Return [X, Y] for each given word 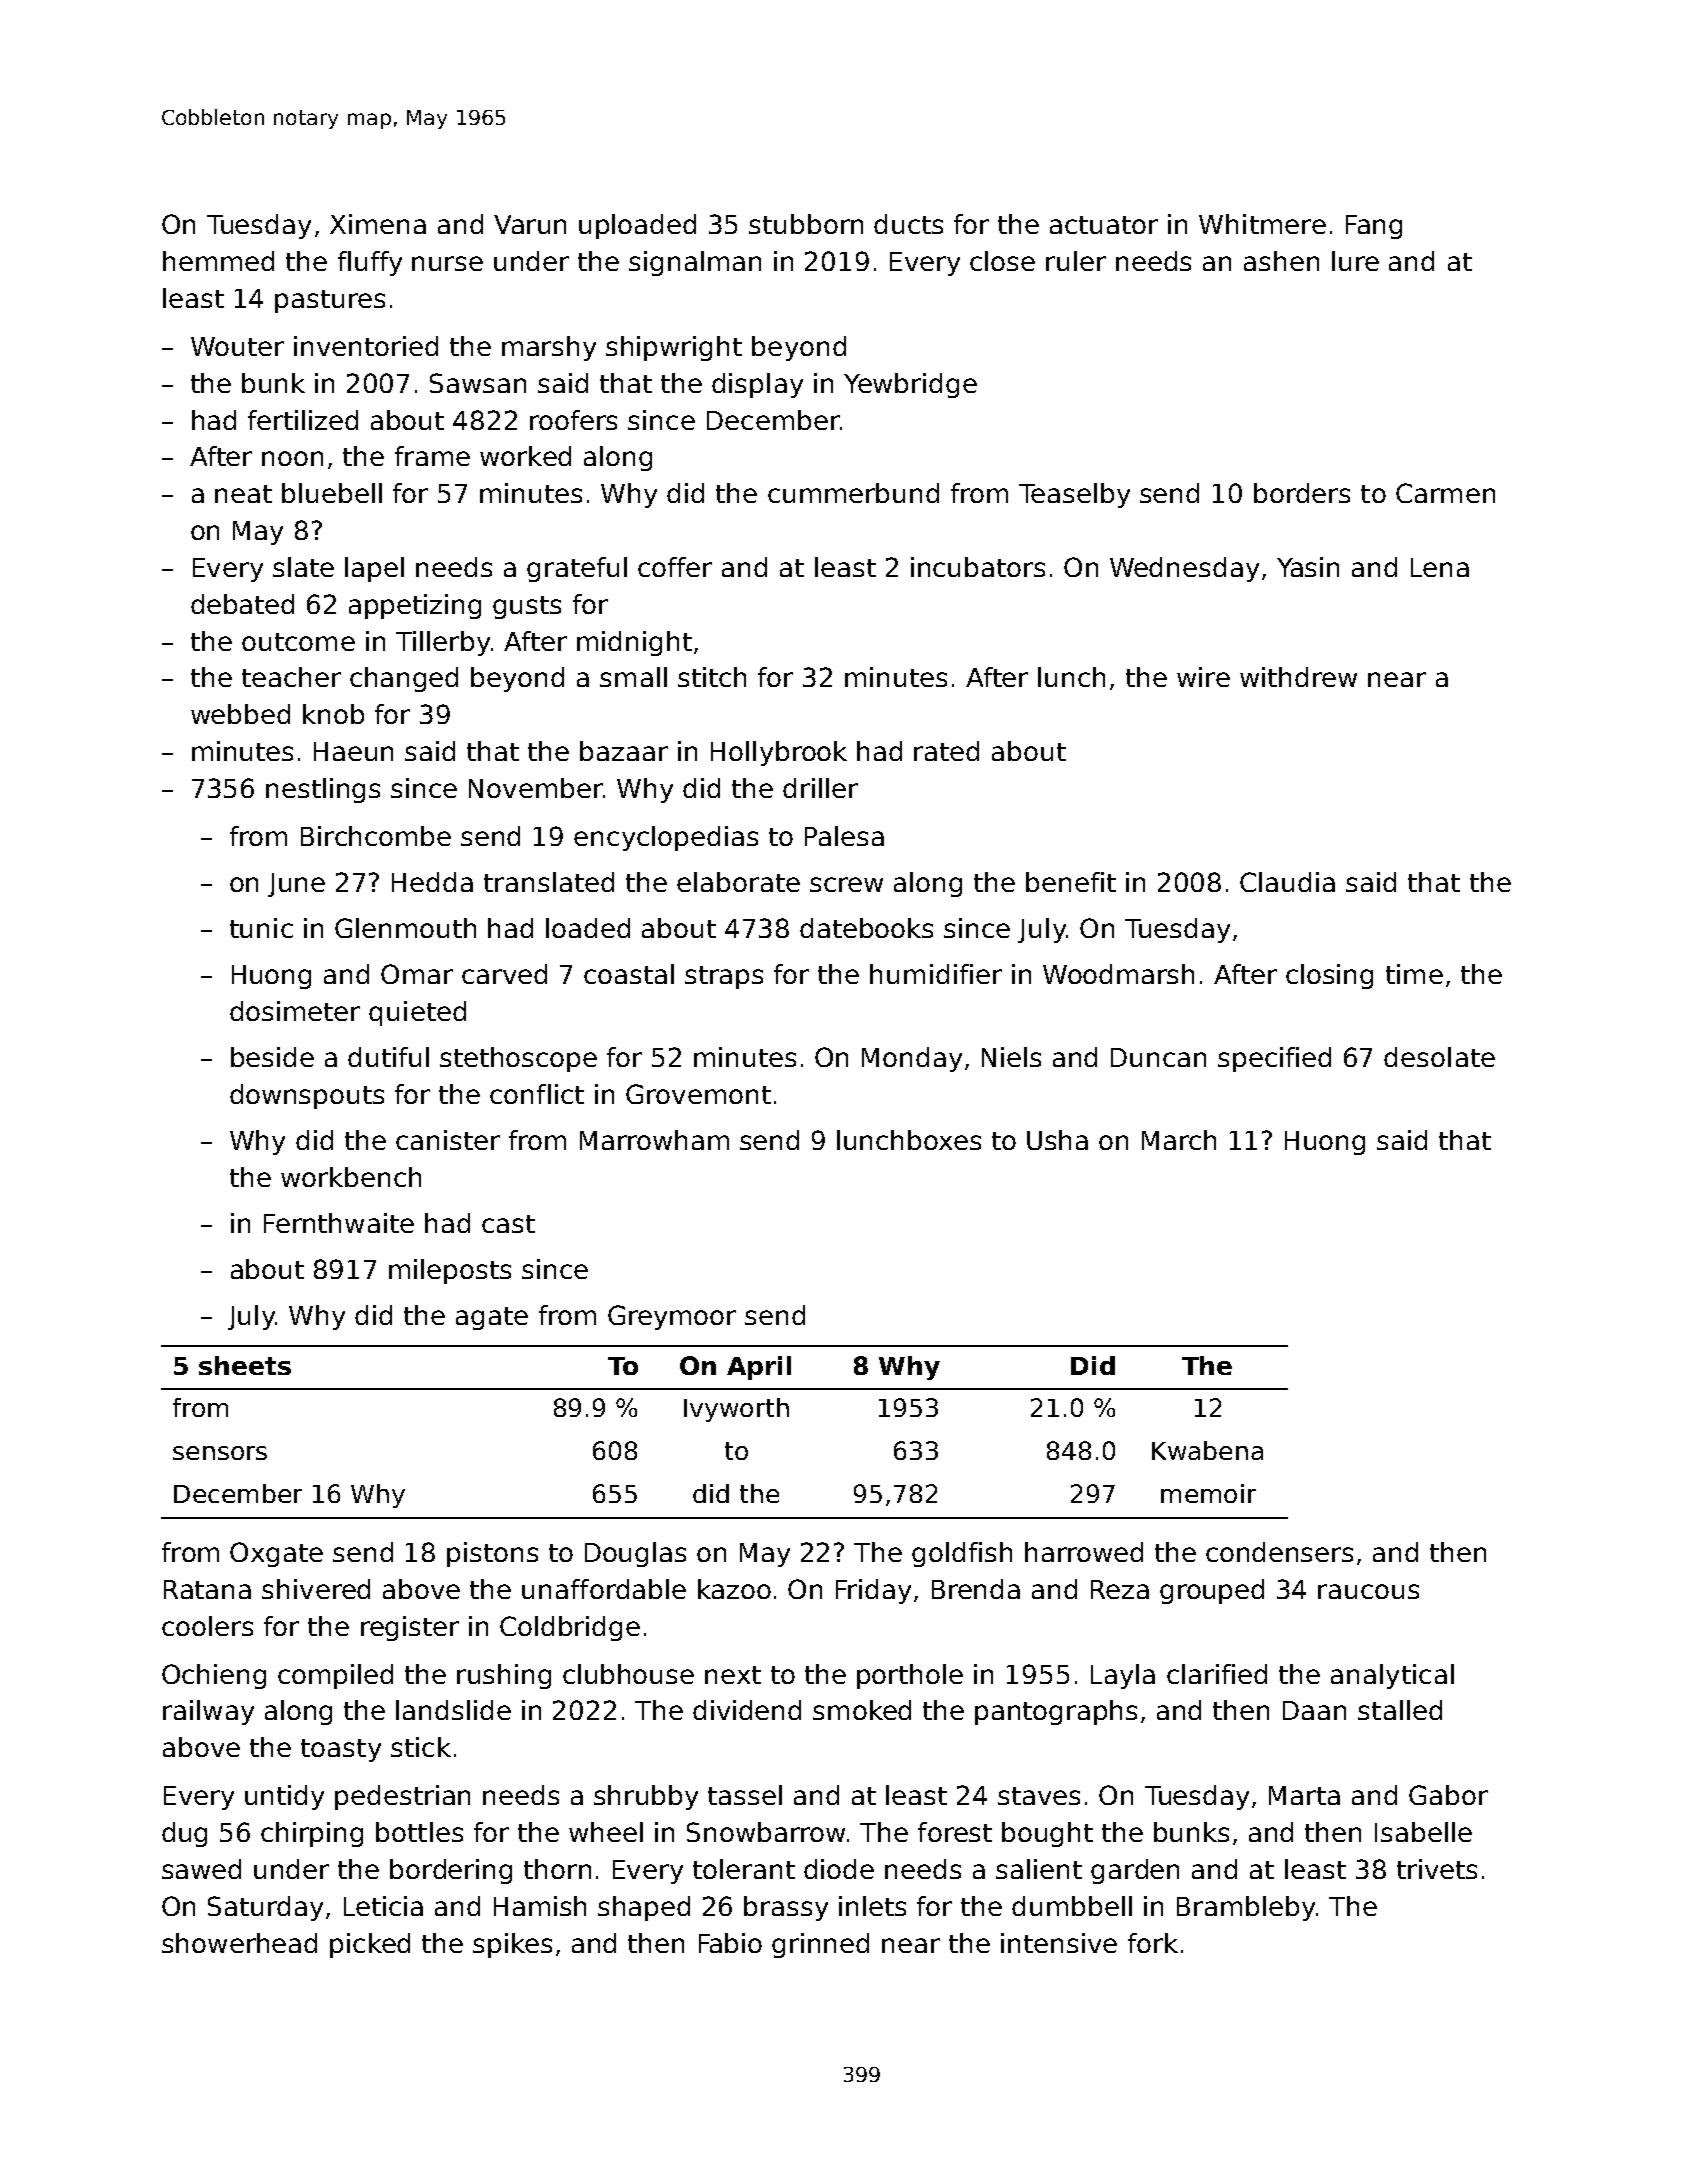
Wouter [237, 346]
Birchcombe [376, 836]
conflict [537, 1094]
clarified [1217, 1674]
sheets [245, 1365]
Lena [1440, 567]
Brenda [976, 1589]
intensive [1059, 1943]
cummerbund [853, 493]
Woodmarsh [1118, 974]
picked [370, 1945]
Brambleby [1246, 1908]
